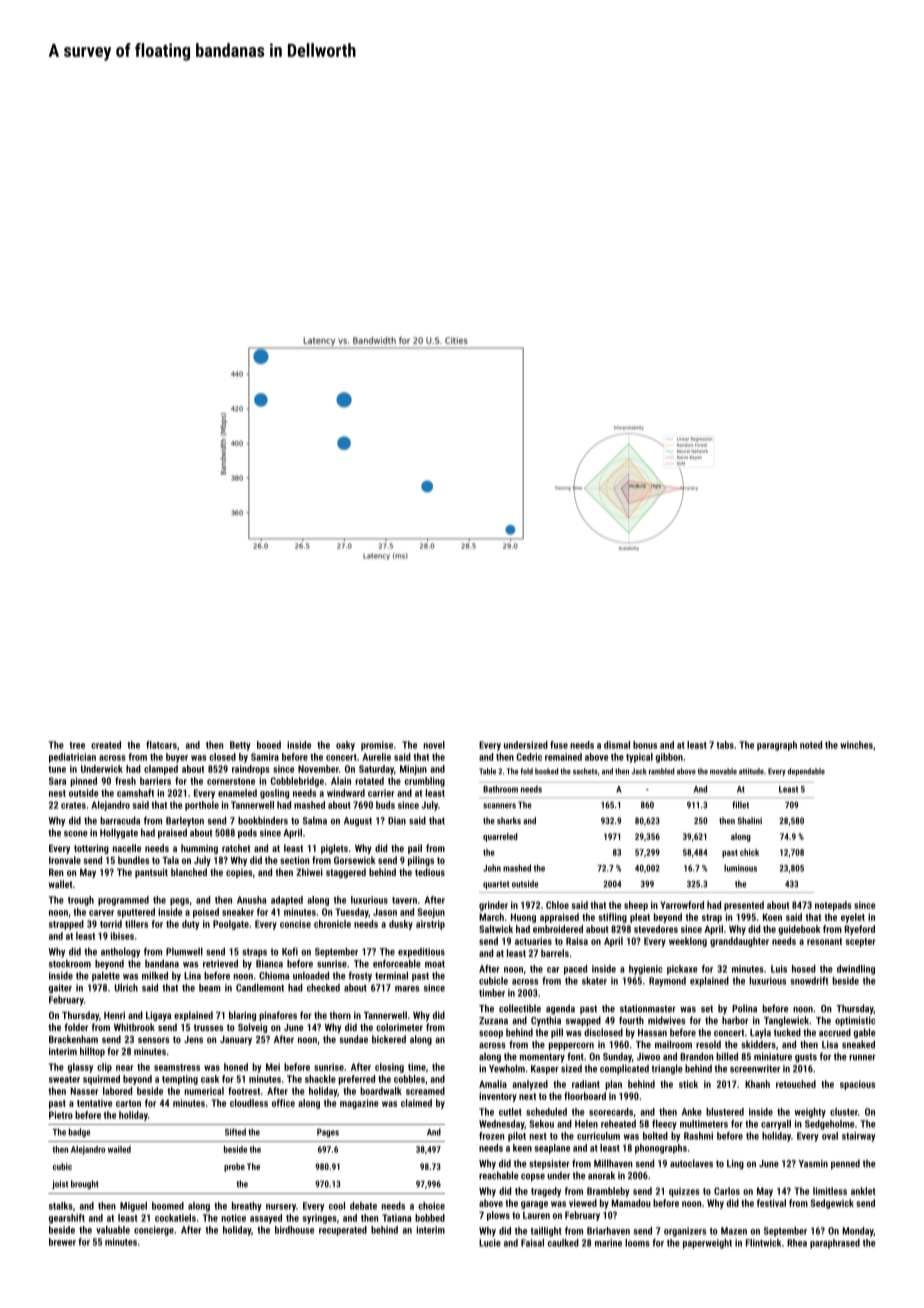 The width and height of the screenshot is (924, 1308). Describe the element at coordinates (389, 1039) in the screenshot. I see `bickered` at that location.
